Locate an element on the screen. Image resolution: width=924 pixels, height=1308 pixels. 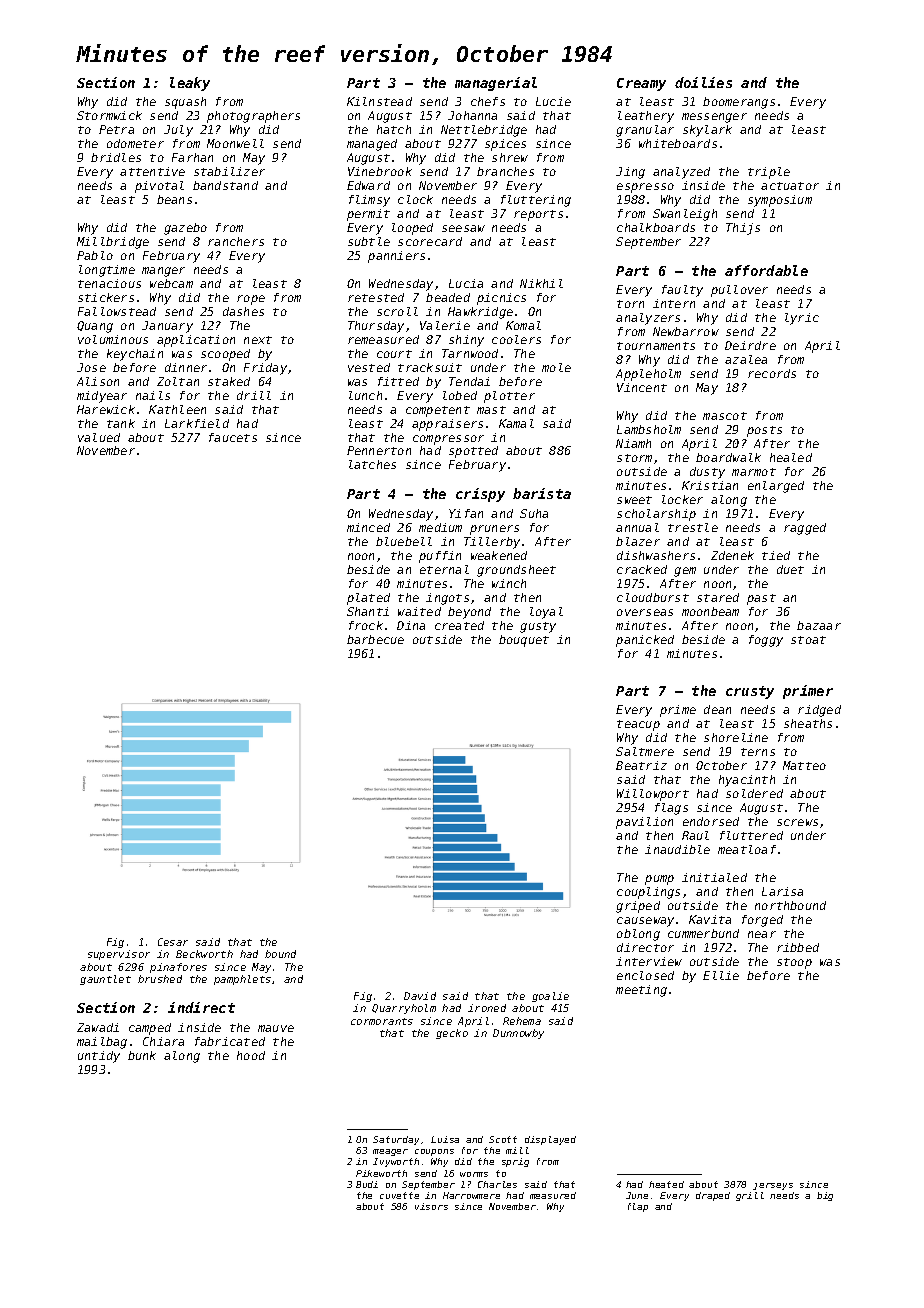
Creamy is located at coordinates (641, 84).
